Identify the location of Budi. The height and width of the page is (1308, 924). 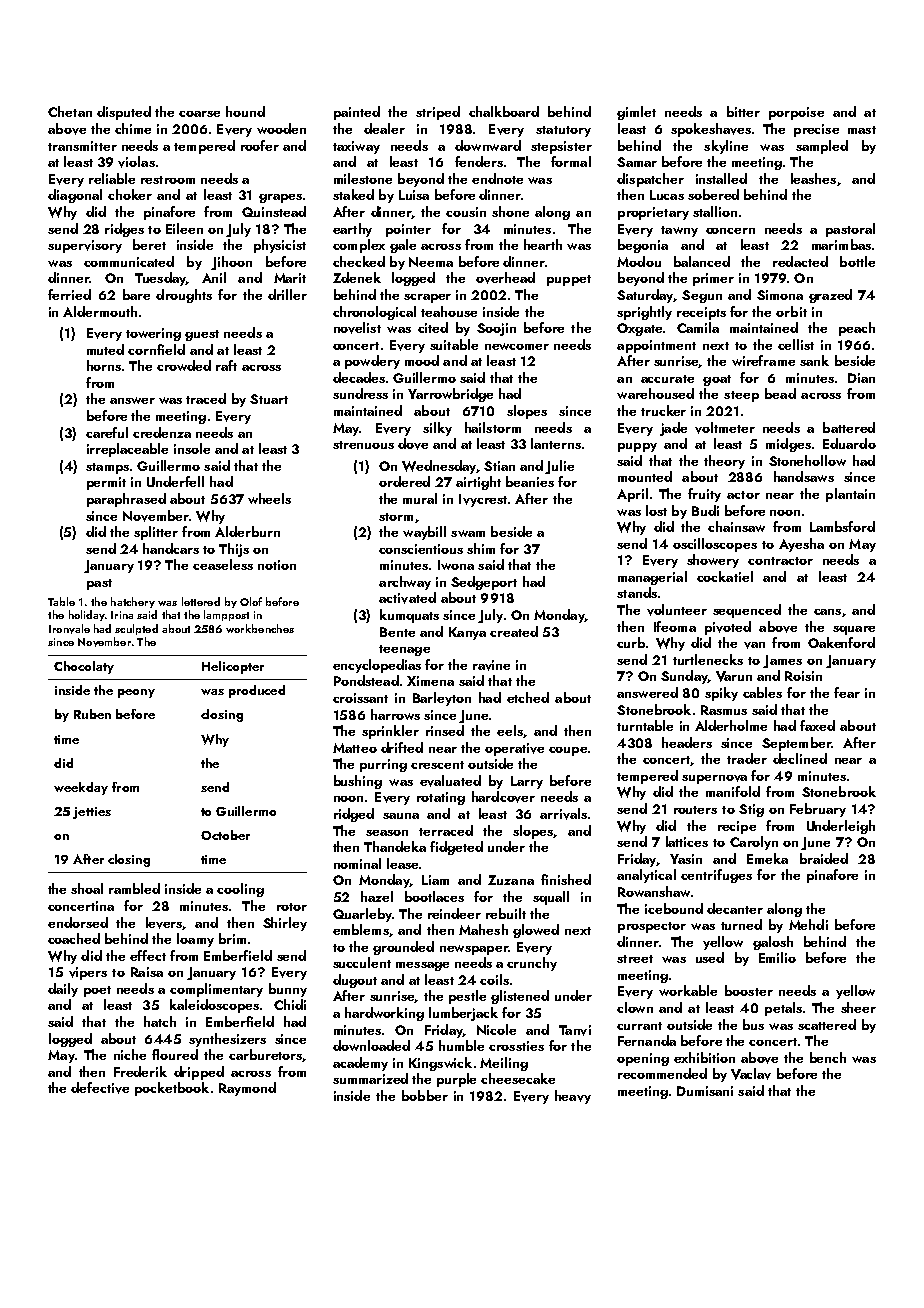
(705, 510).
